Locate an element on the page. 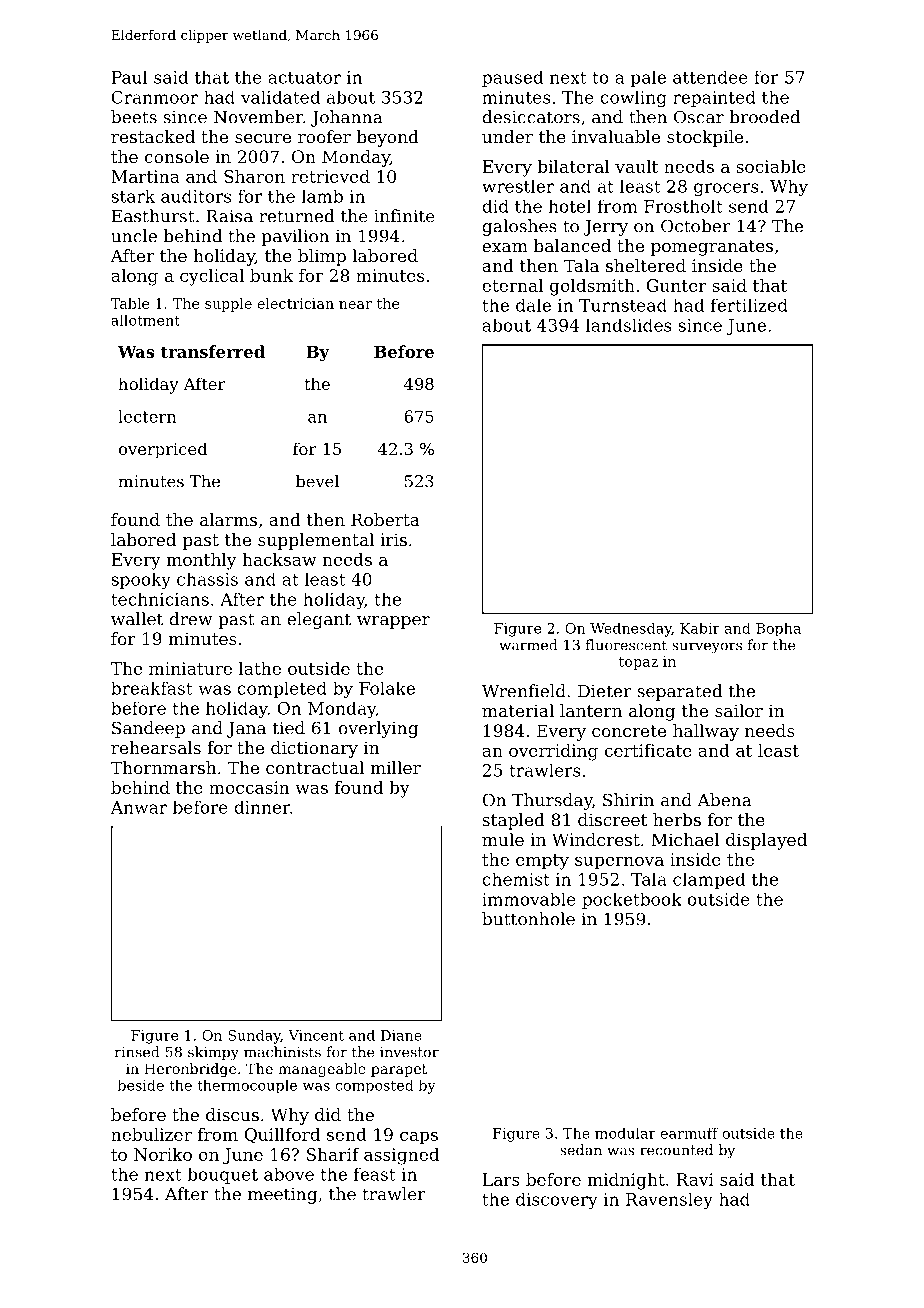 The image size is (924, 1308). buttonhole is located at coordinates (528, 919).
